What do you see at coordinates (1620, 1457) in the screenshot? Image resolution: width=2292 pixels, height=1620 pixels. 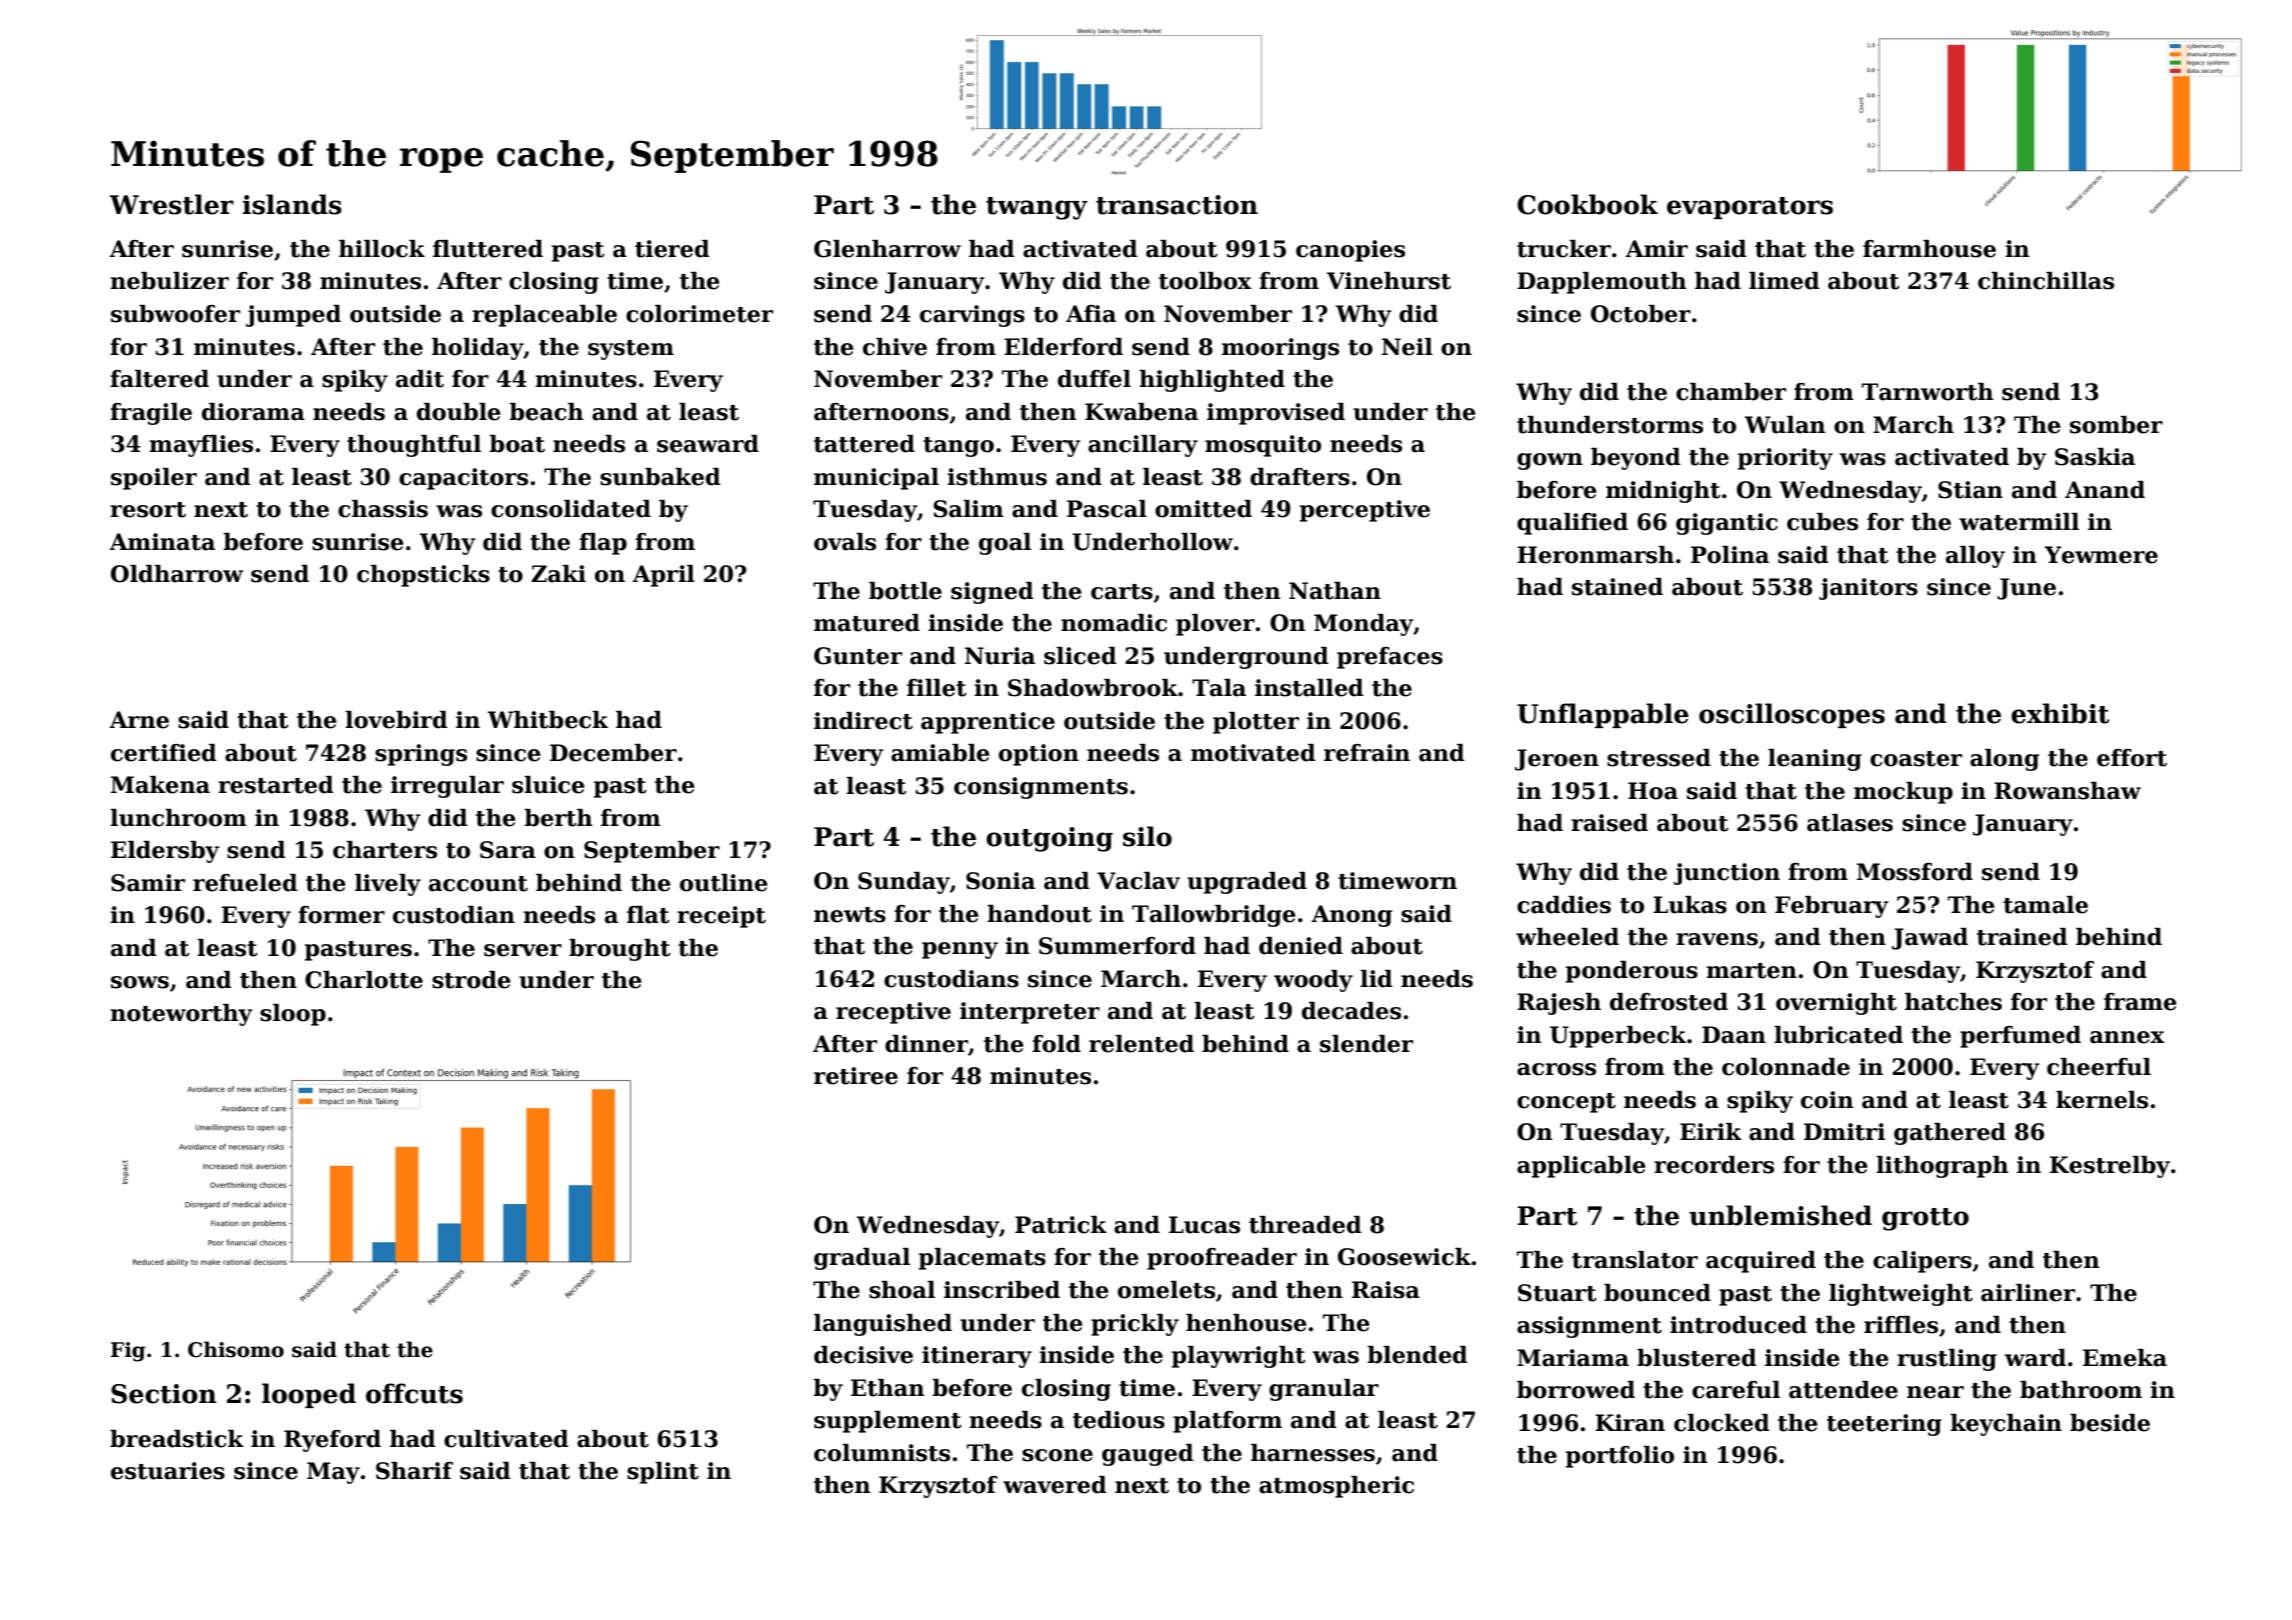 I see `portfolio` at bounding box center [1620, 1457].
